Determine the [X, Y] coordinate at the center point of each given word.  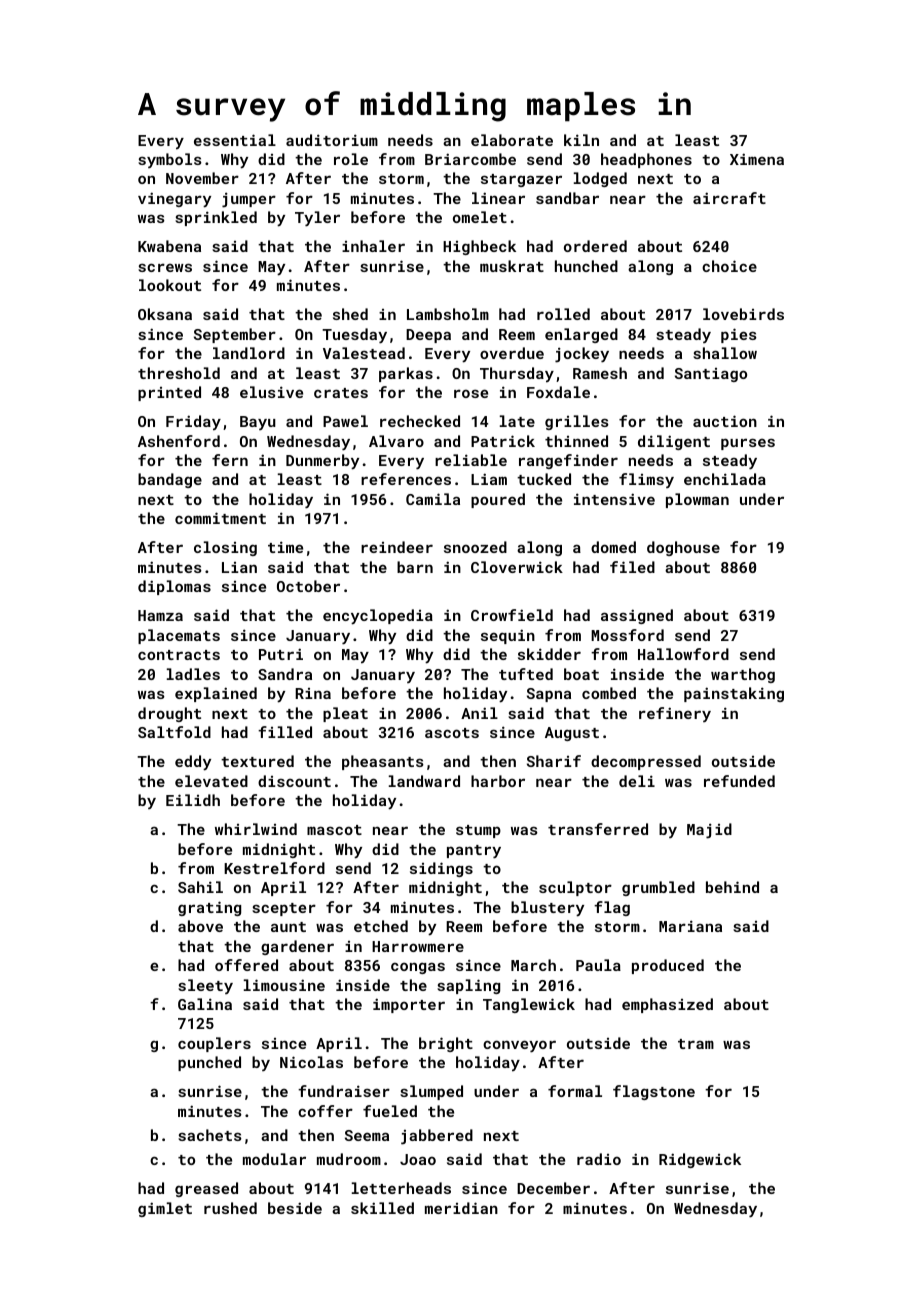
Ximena [757, 159]
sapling [468, 986]
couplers [214, 1044]
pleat [345, 714]
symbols [170, 160]
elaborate [512, 140]
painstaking [734, 694]
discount [294, 781]
